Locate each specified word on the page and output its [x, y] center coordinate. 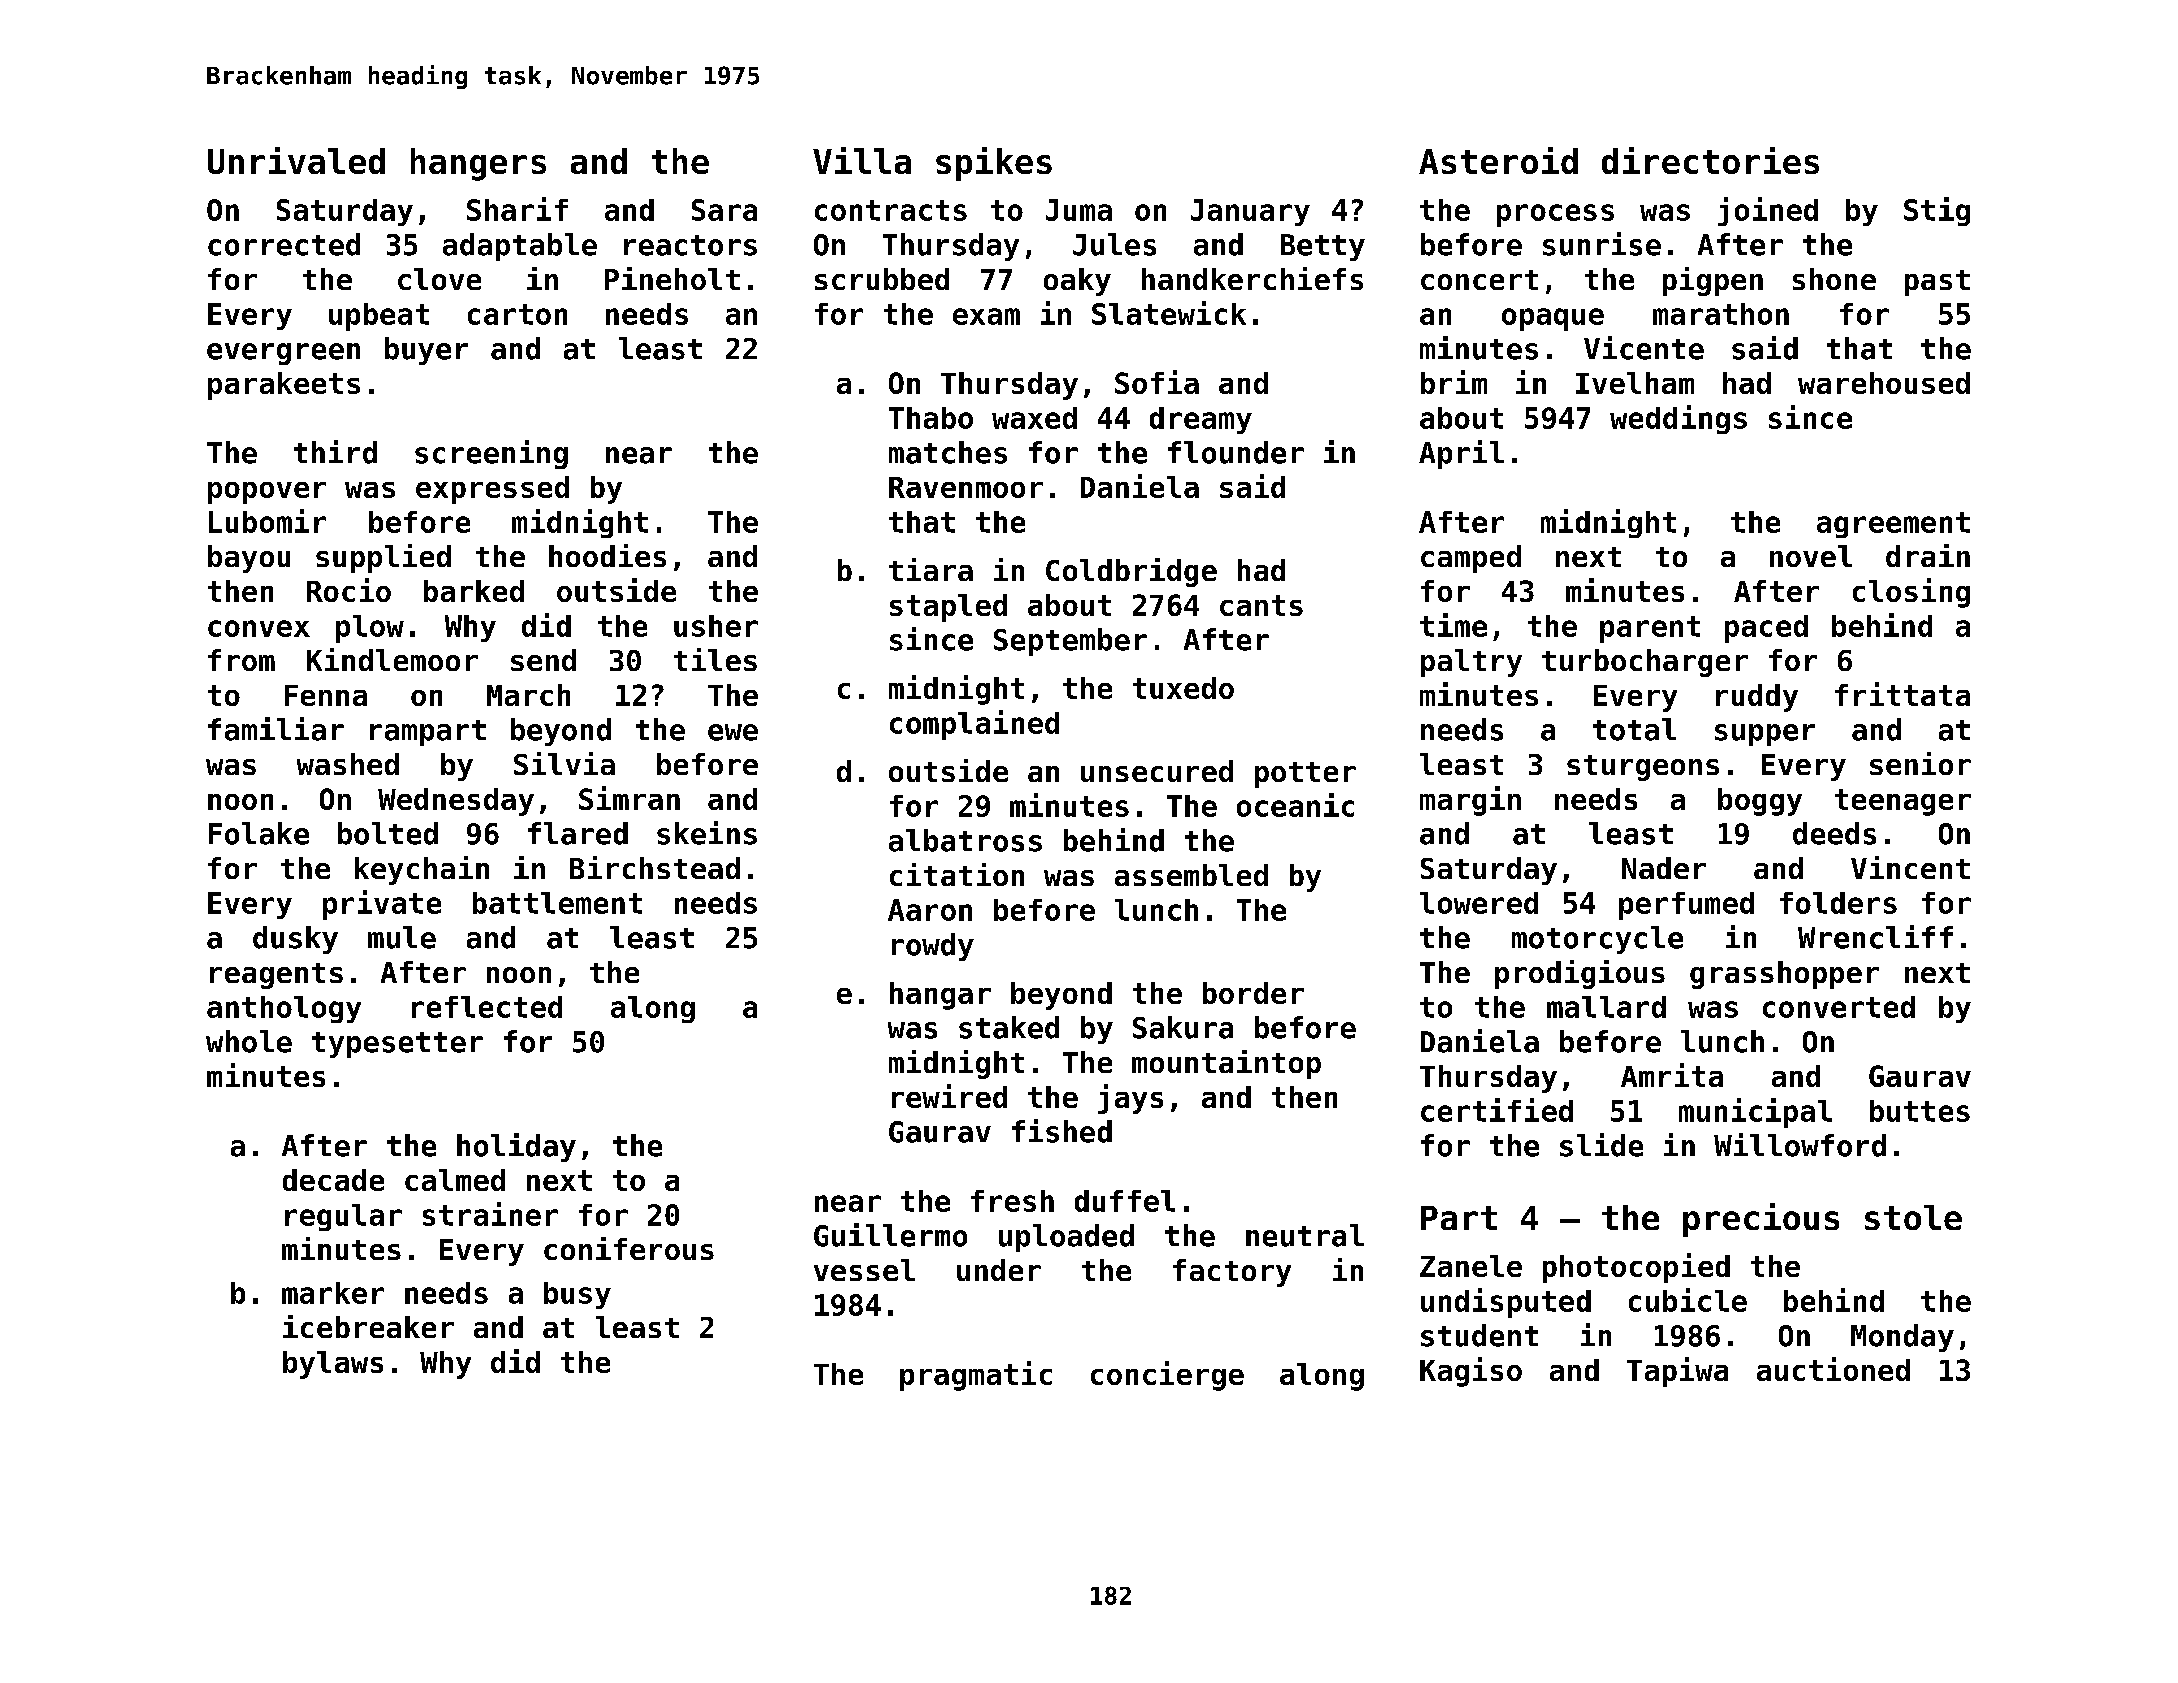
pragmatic [976, 1376]
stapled [948, 608]
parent [1650, 629]
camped [1471, 559]
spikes [994, 164]
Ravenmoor [966, 487]
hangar [940, 996]
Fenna [326, 695]
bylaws [333, 1365]
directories [1710, 160]
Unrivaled [296, 160]
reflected [487, 1007]
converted [1839, 1007]
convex [259, 628]
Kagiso [1471, 1372]
